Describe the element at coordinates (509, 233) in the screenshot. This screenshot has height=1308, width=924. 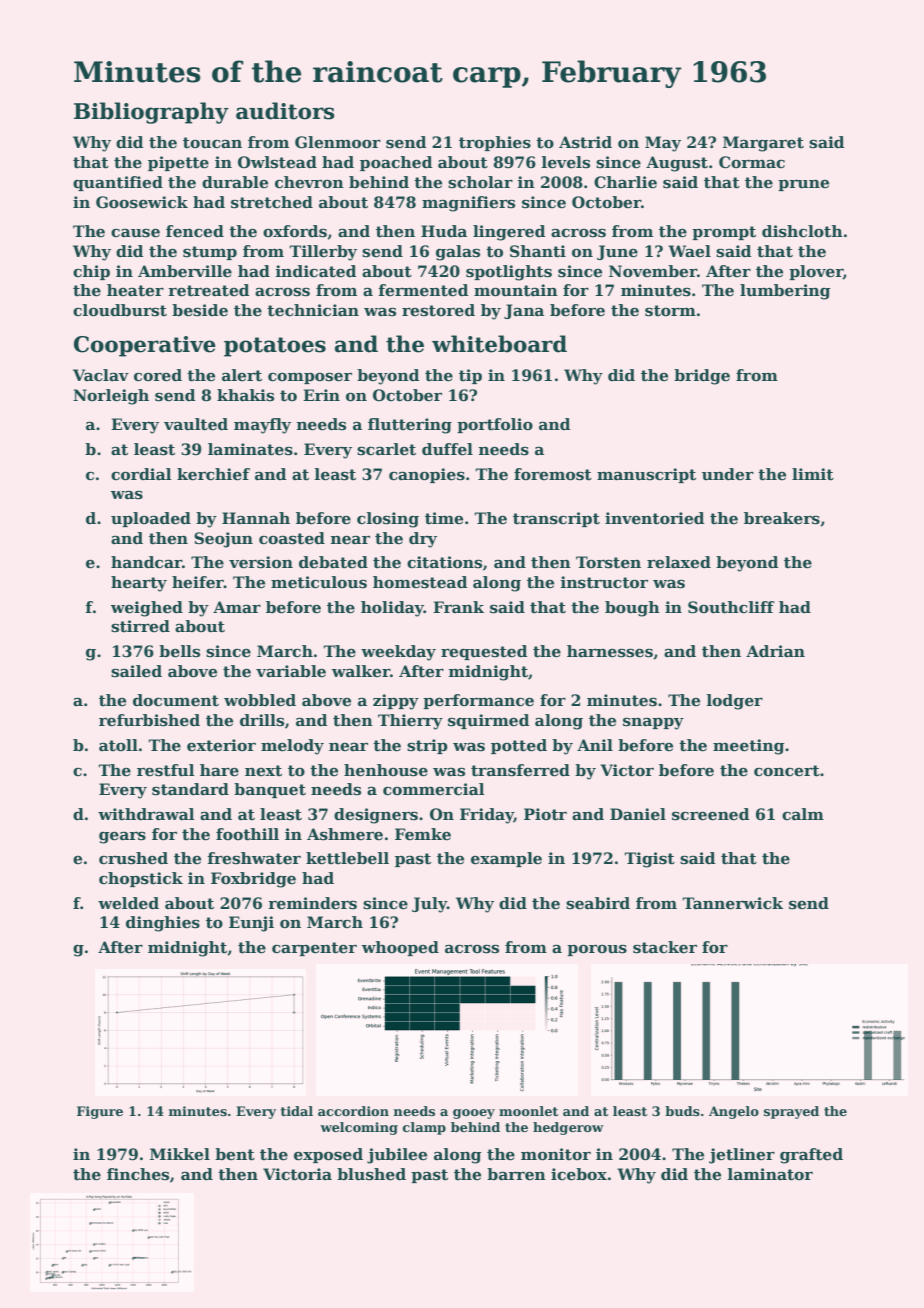
I see `lingered` at that location.
